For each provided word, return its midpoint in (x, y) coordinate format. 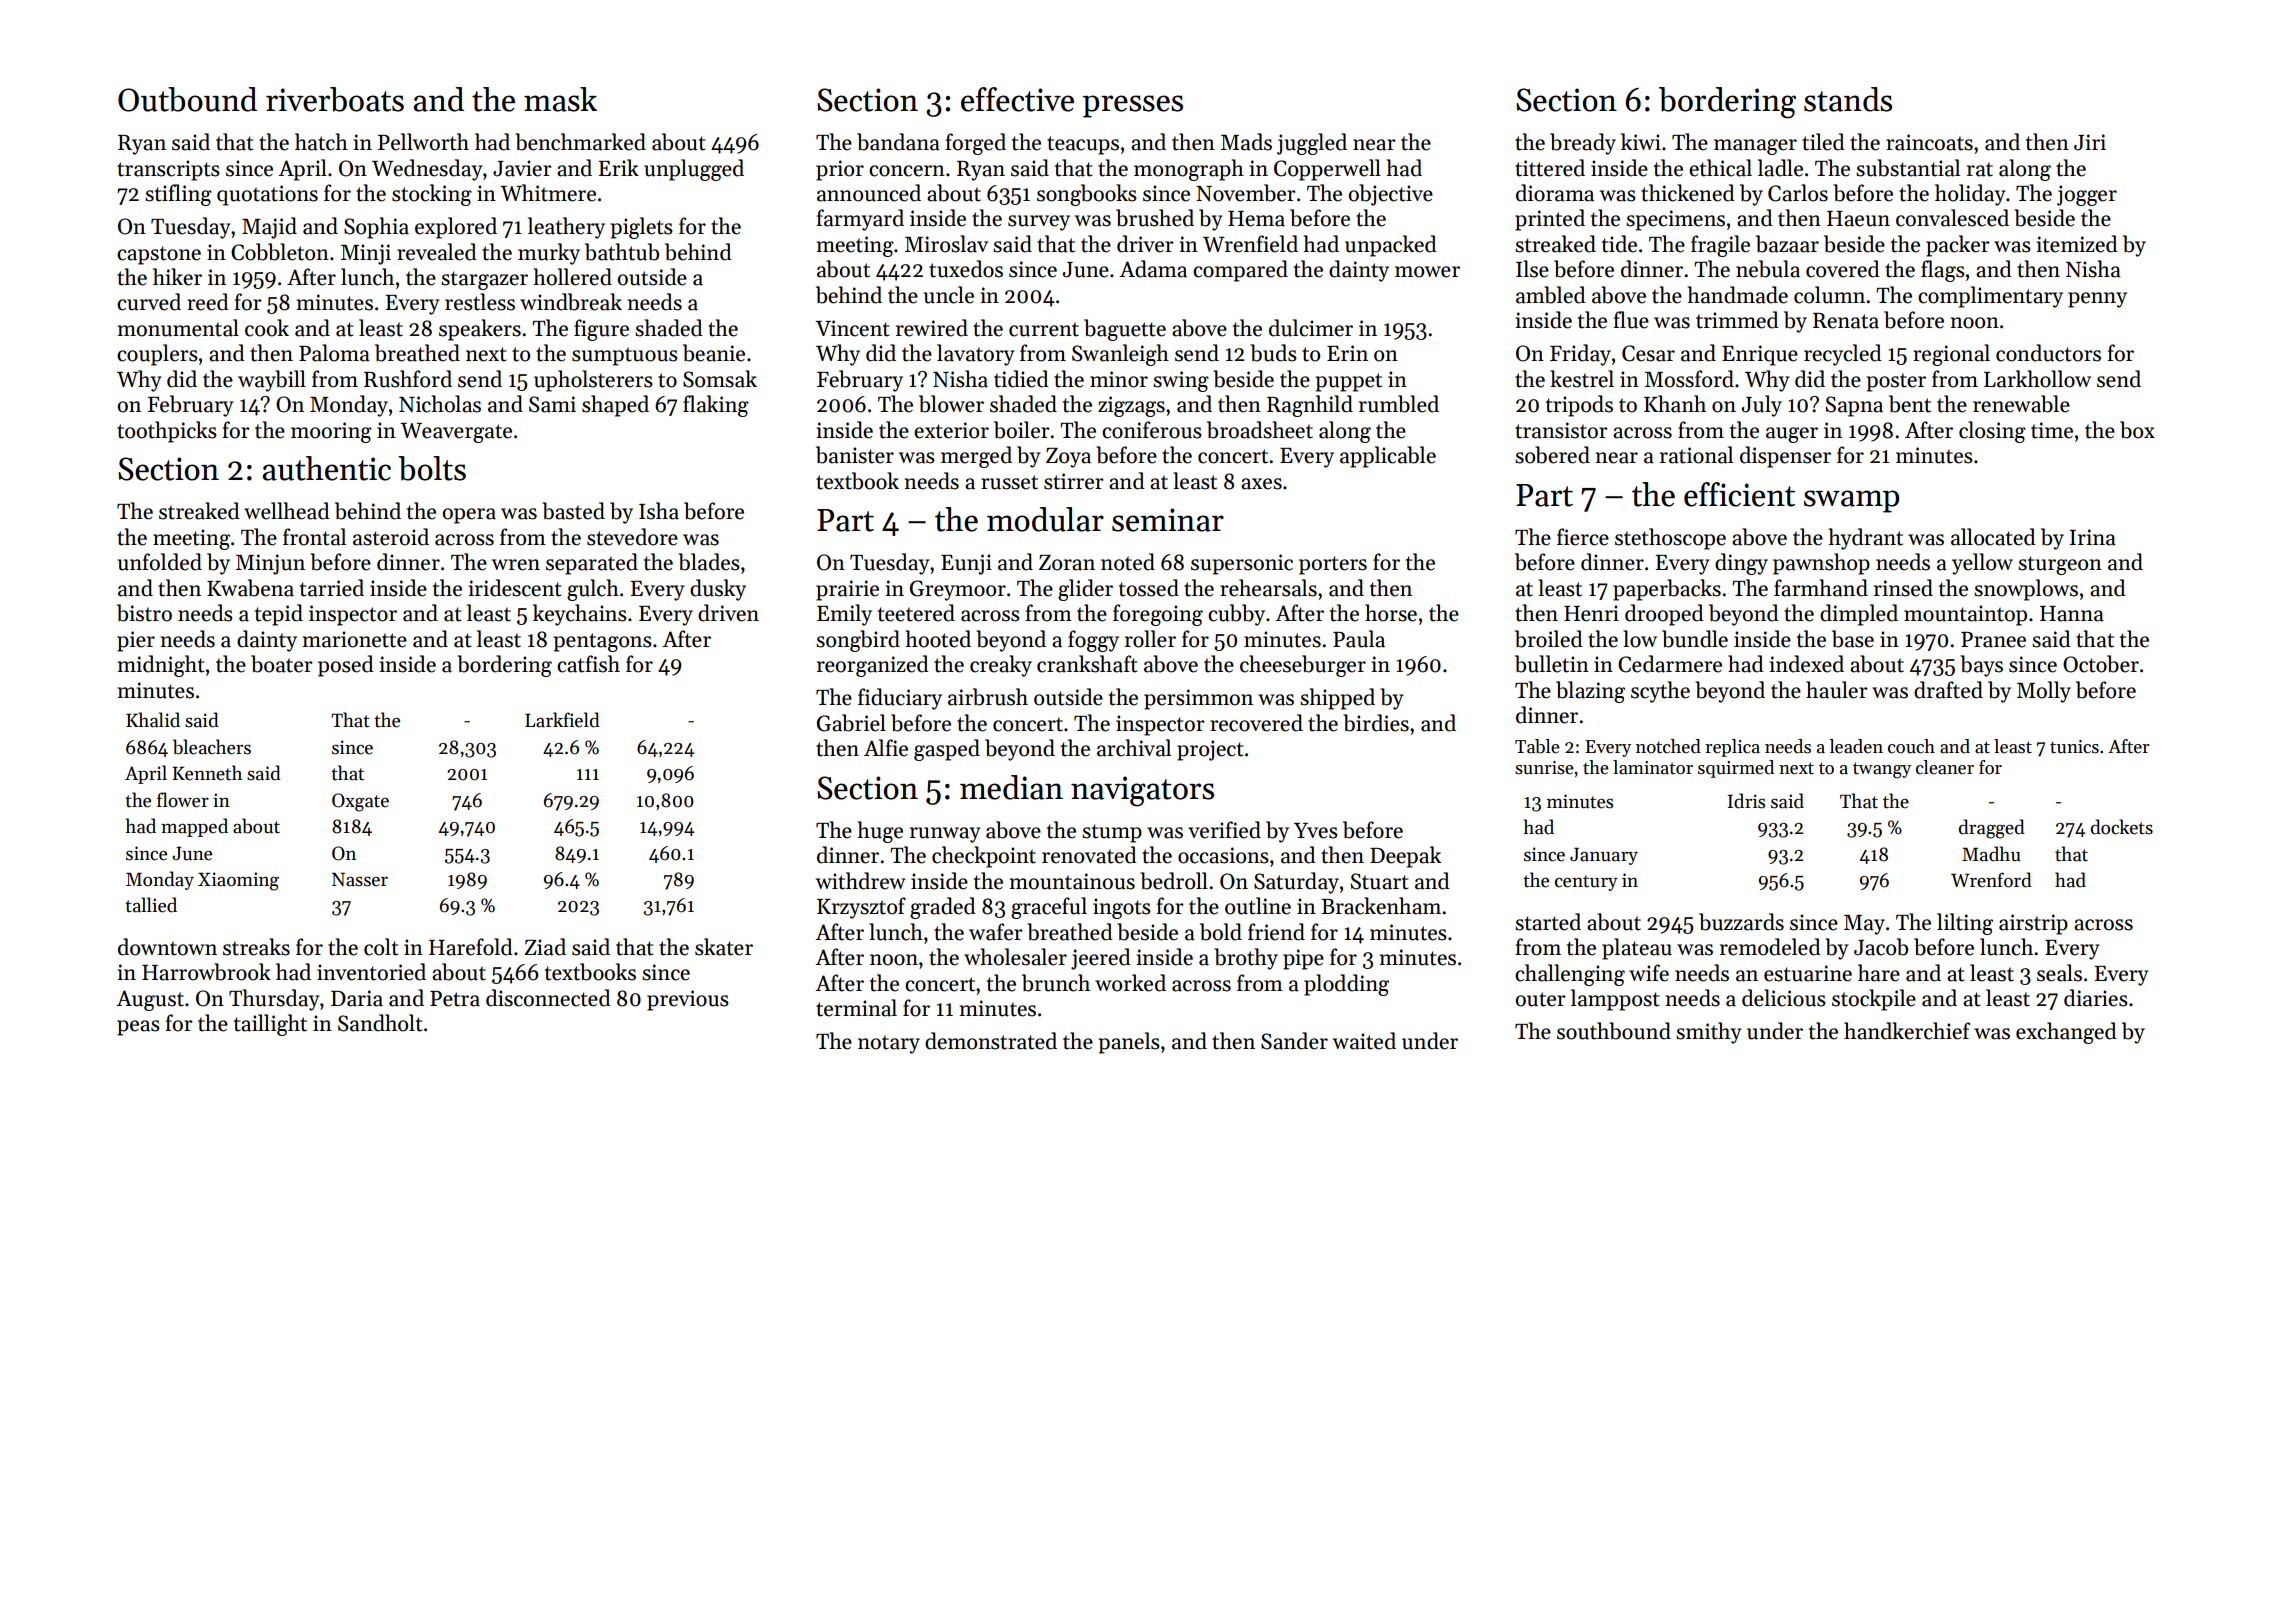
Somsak (720, 379)
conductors (2048, 353)
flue (1631, 320)
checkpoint (984, 857)
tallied (151, 905)
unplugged (694, 170)
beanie (714, 353)
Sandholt (380, 1023)
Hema (1256, 219)
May (1864, 925)
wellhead (287, 511)
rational (1696, 455)
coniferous (1152, 430)
